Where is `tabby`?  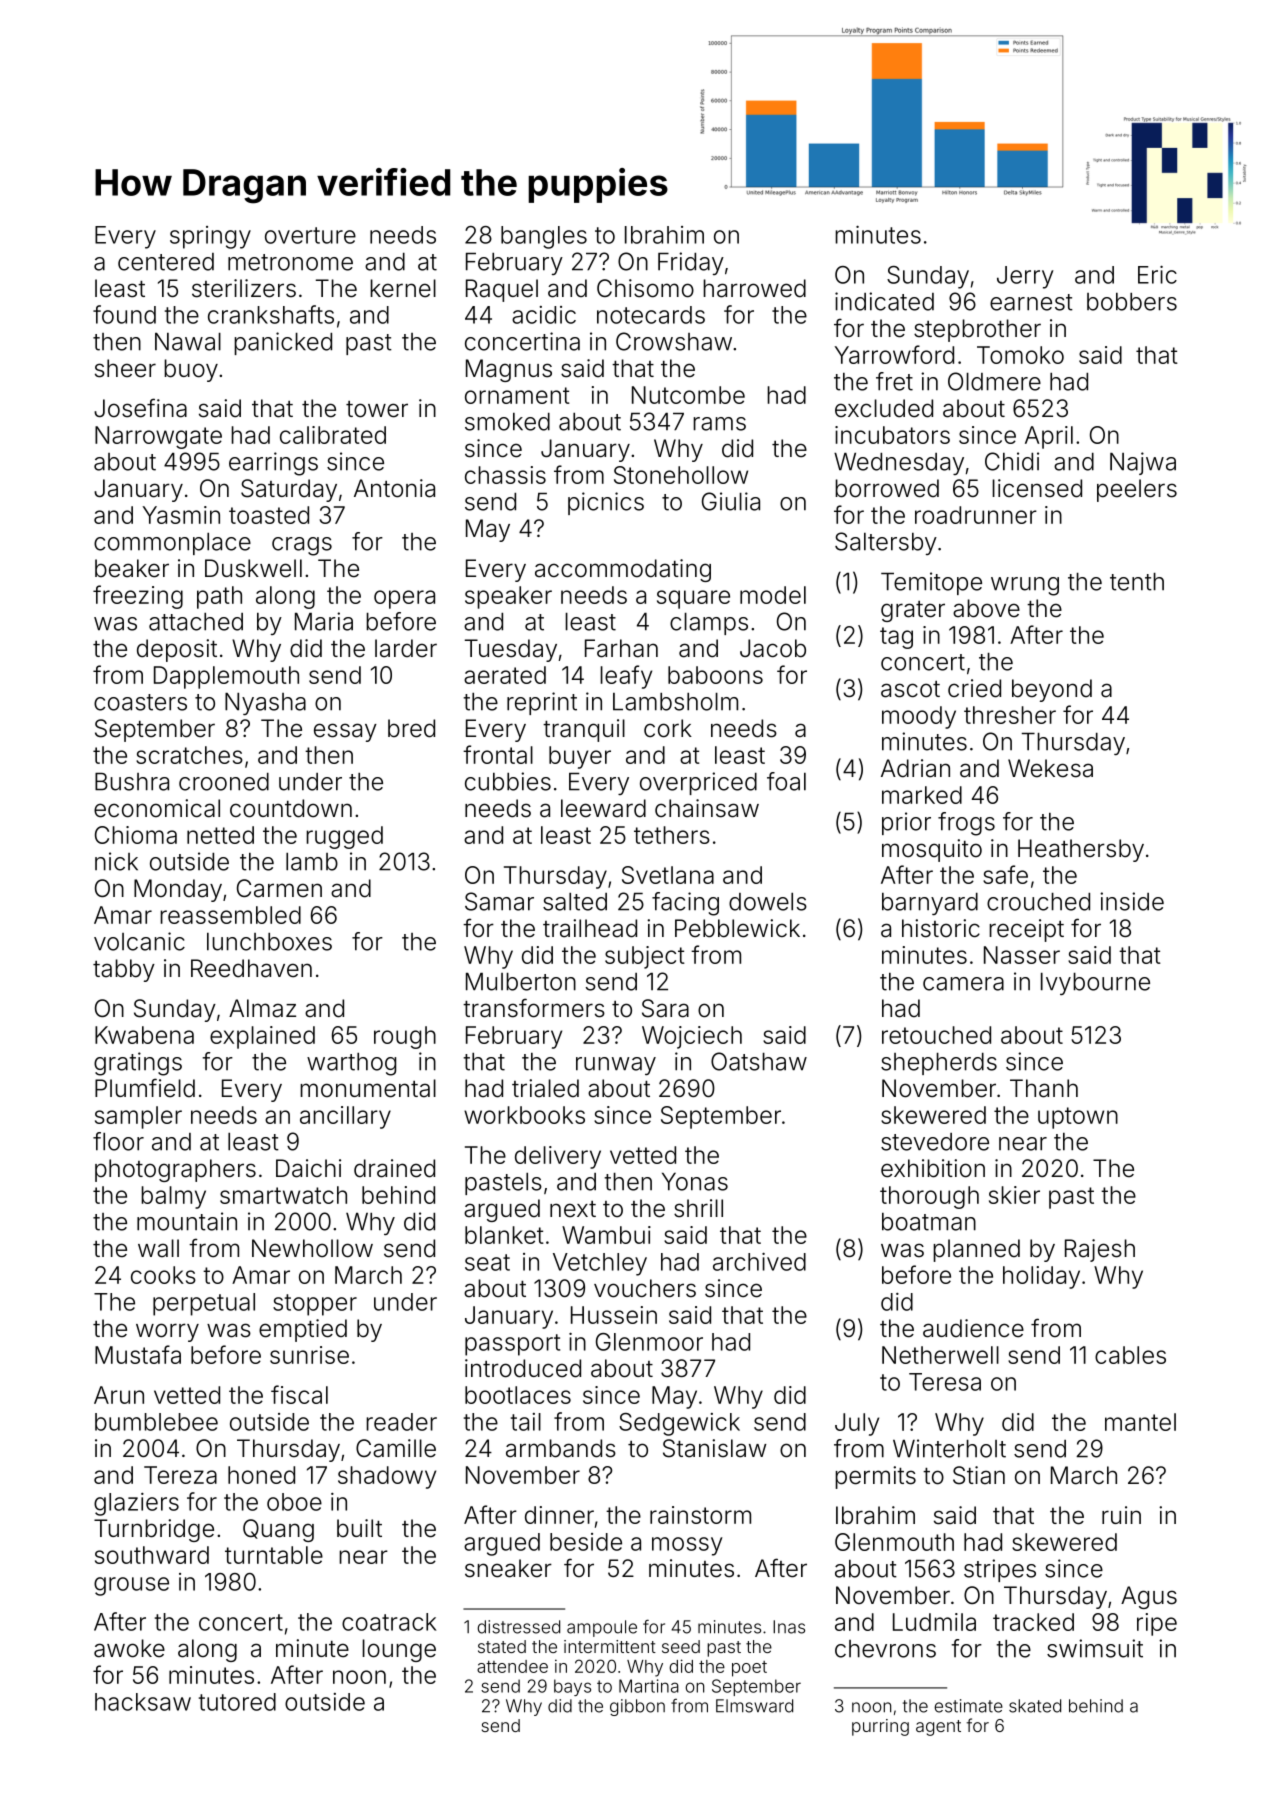
tabby is located at coordinates (124, 970).
